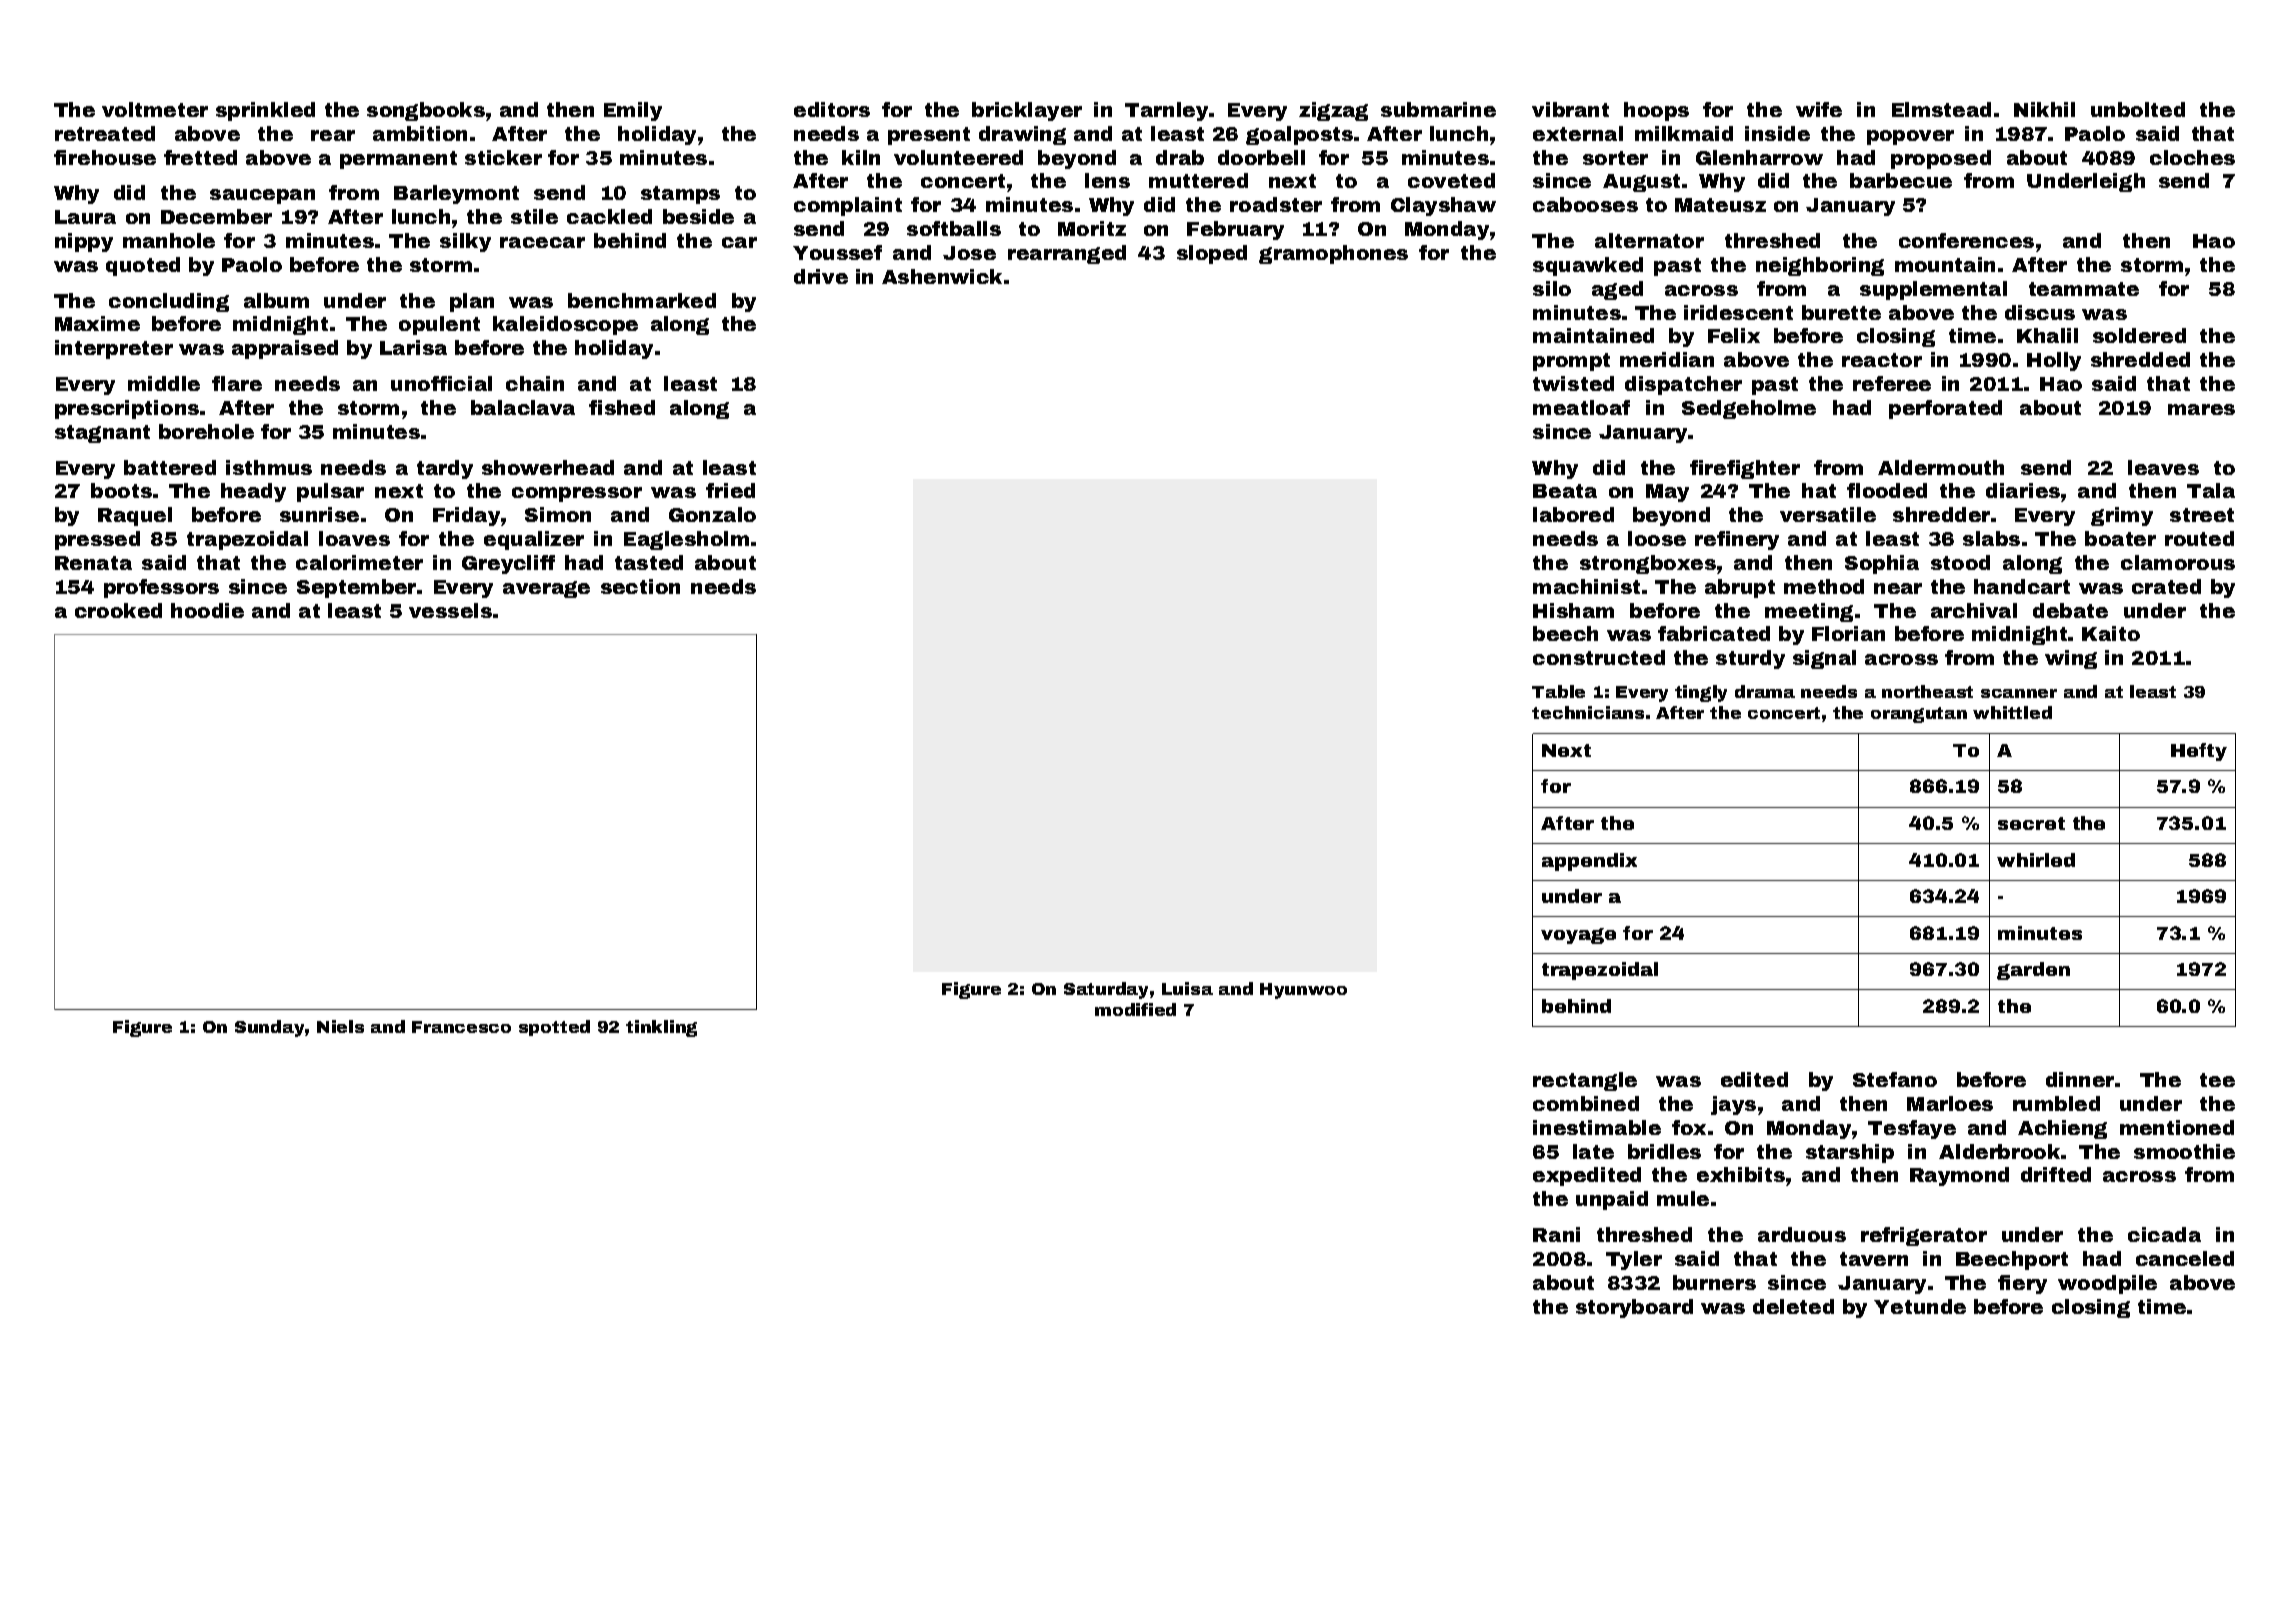 Image resolution: width=2290 pixels, height=1620 pixels. What do you see at coordinates (1941, 109) in the image?
I see `Elmstead` at bounding box center [1941, 109].
